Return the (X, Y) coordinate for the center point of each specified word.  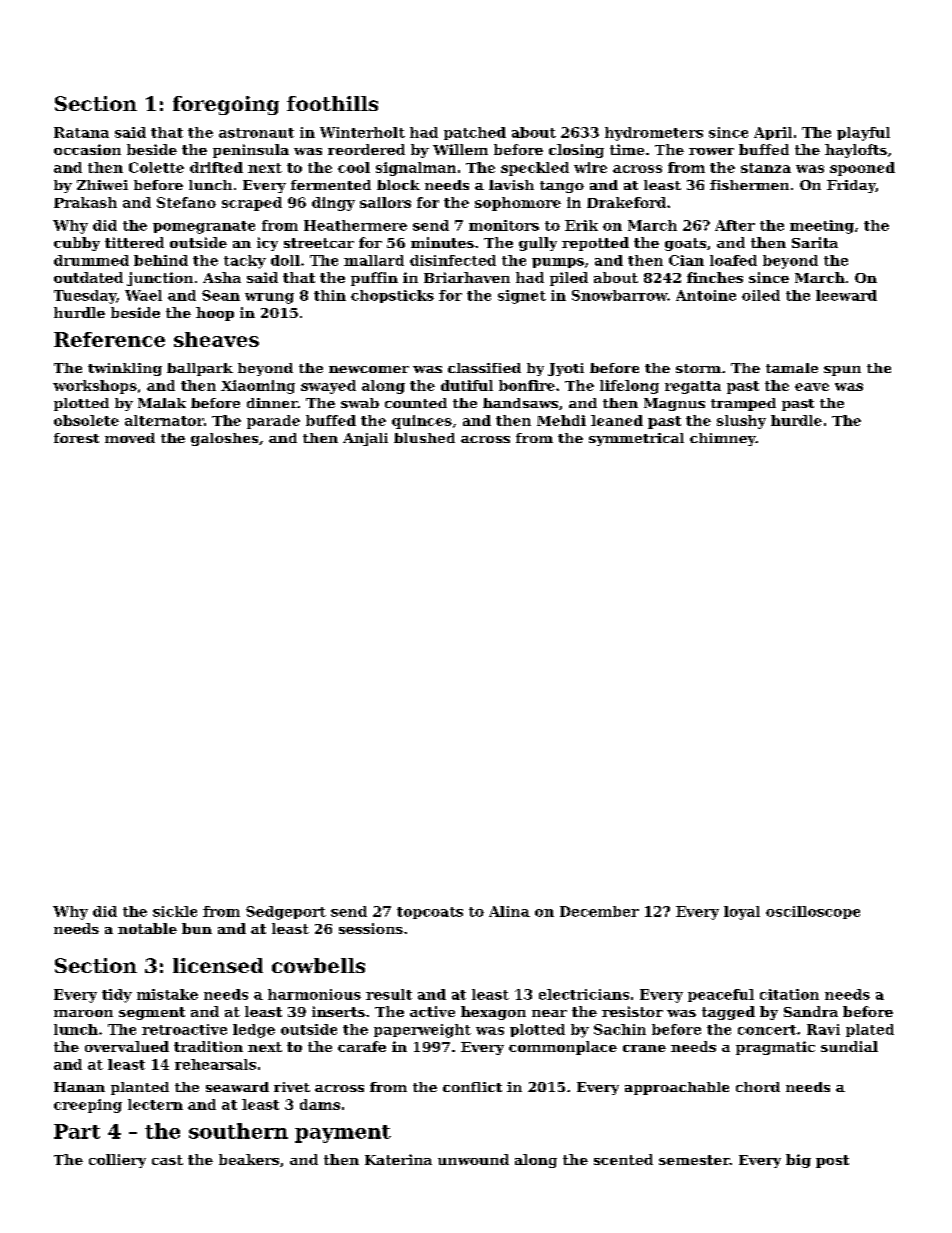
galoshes (224, 439)
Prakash (85, 202)
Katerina (398, 1159)
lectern (155, 1104)
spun (842, 371)
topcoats (430, 913)
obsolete (86, 420)
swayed (328, 387)
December (599, 911)
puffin (374, 279)
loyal (742, 913)
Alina (509, 911)
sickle (175, 911)
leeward (846, 295)
